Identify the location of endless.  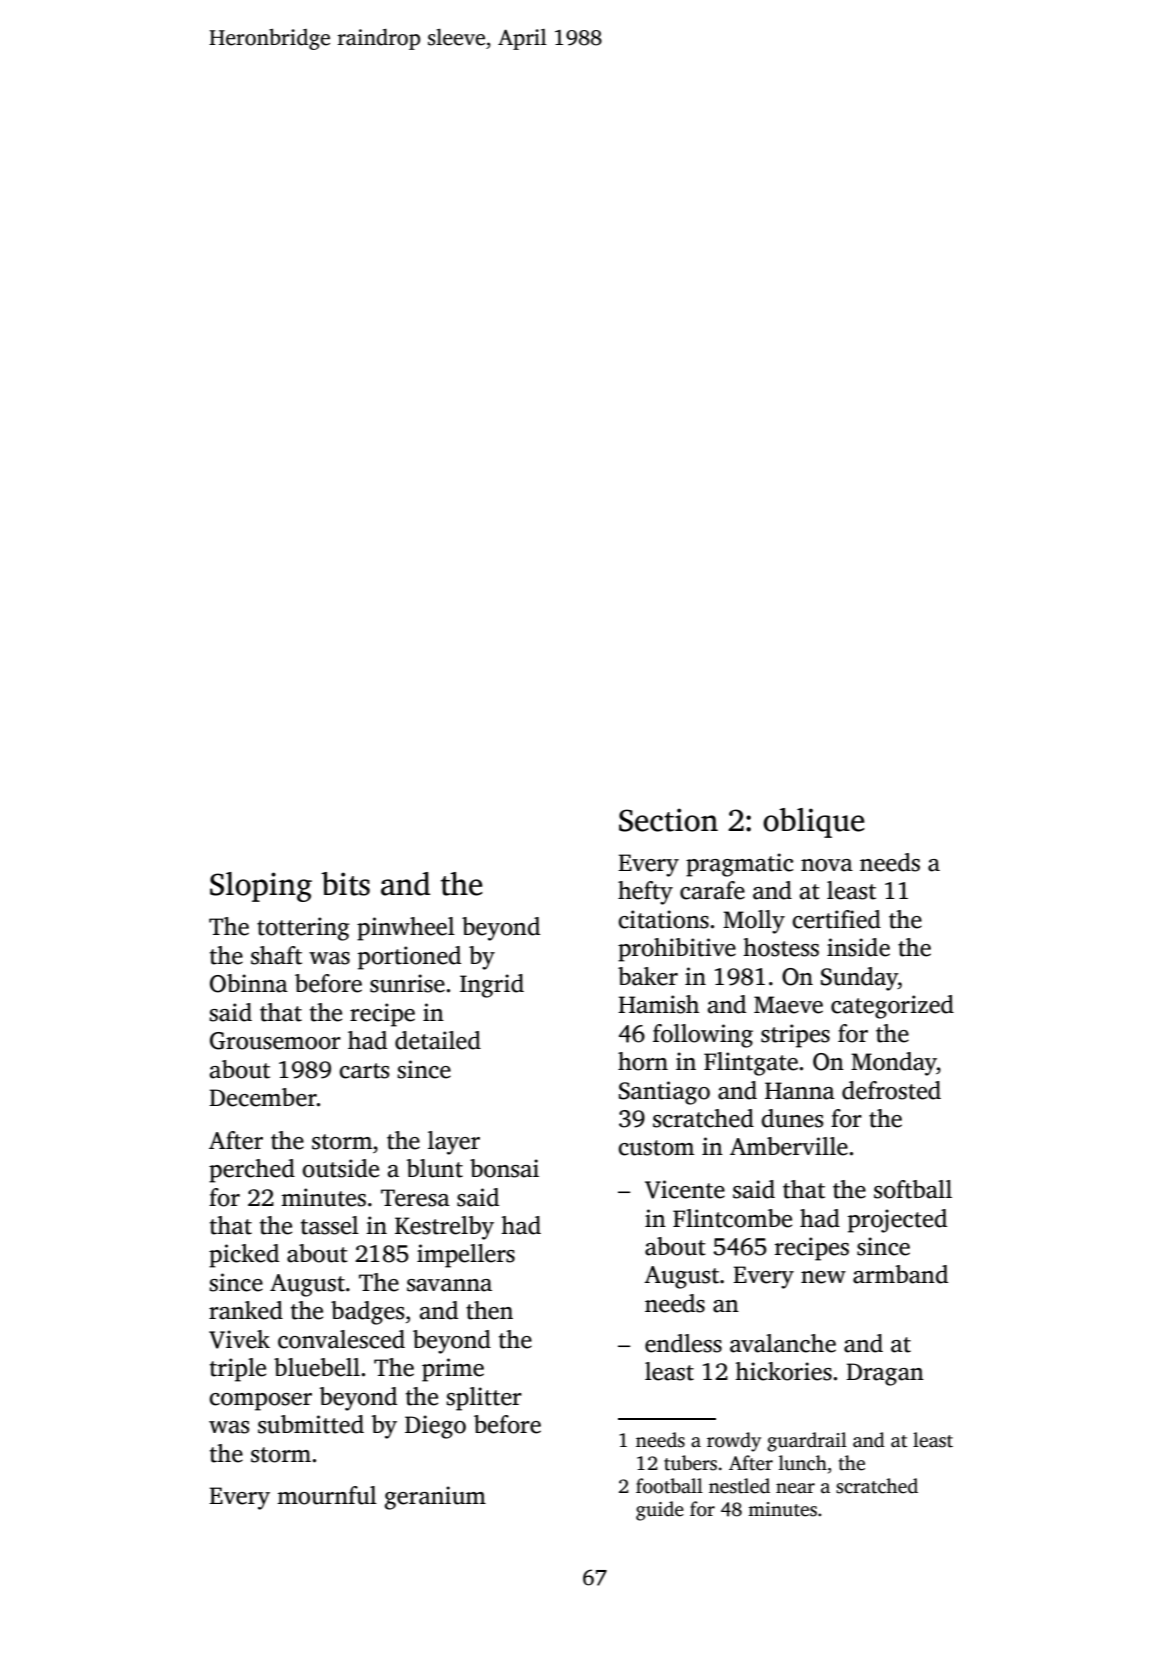
(683, 1343).
